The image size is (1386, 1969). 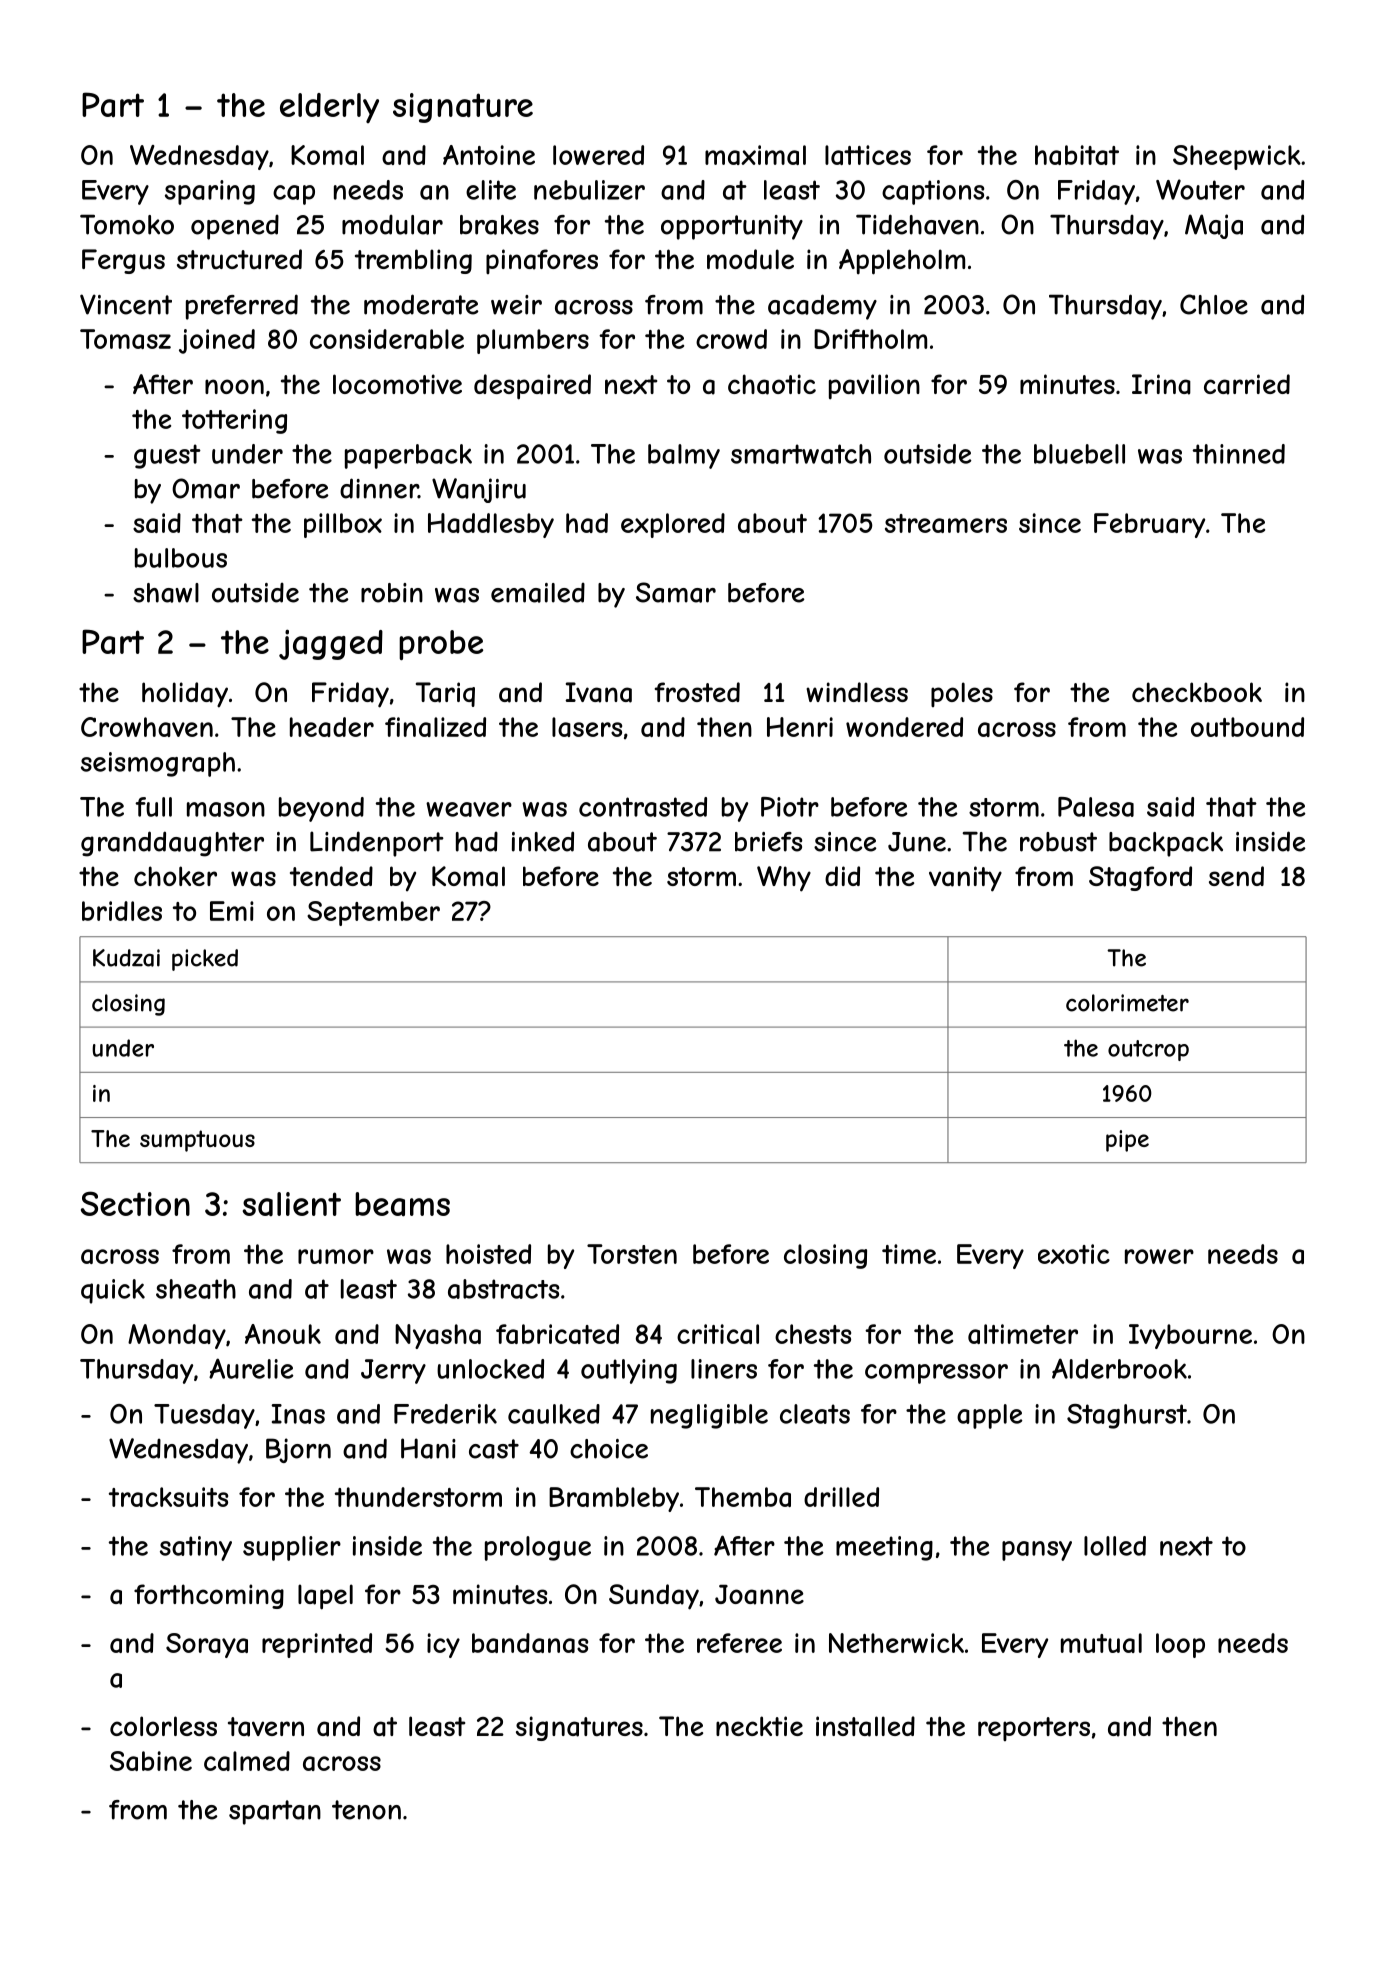 I want to click on chests, so click(x=813, y=1334).
